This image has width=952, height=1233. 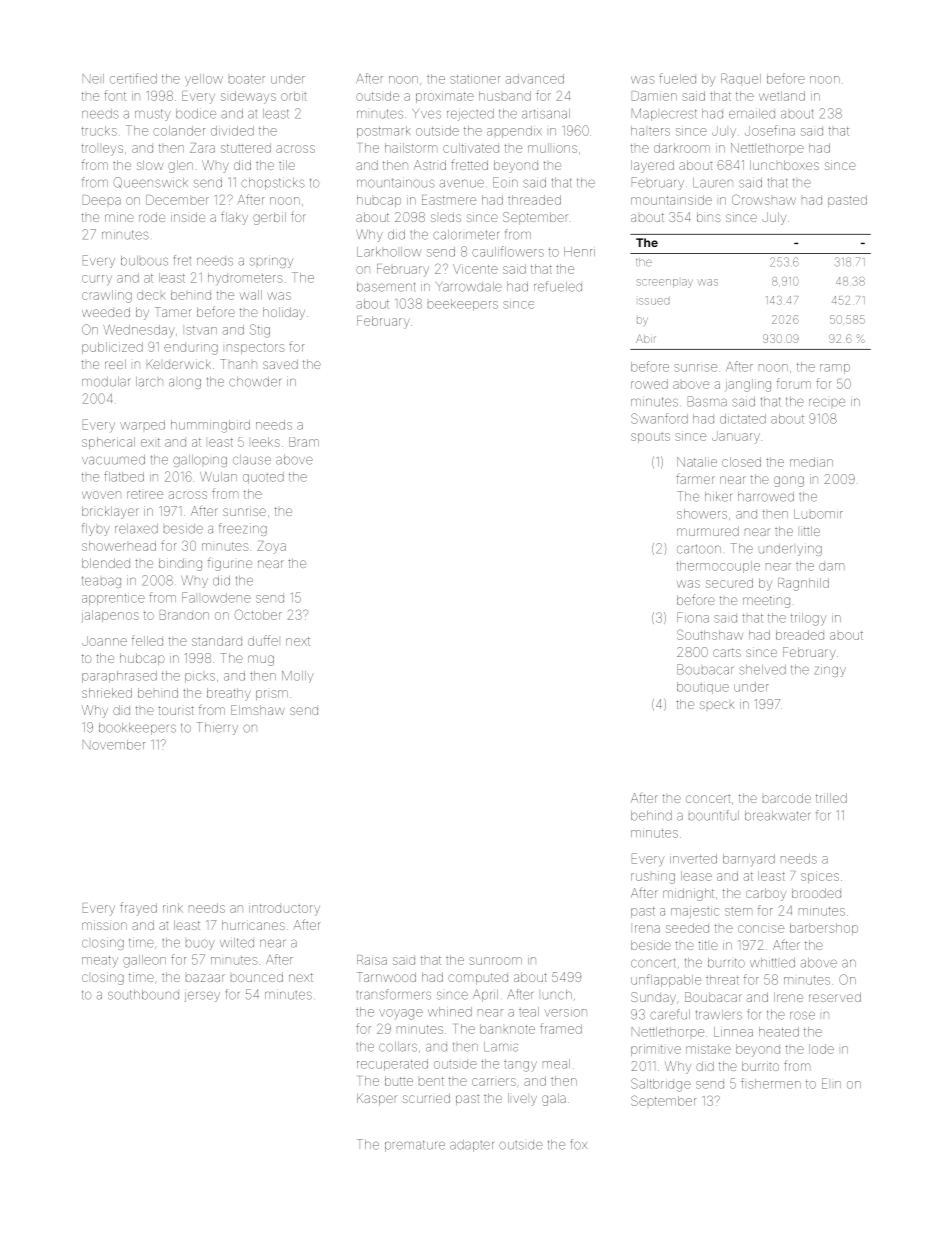 I want to click on fox, so click(x=579, y=1144).
